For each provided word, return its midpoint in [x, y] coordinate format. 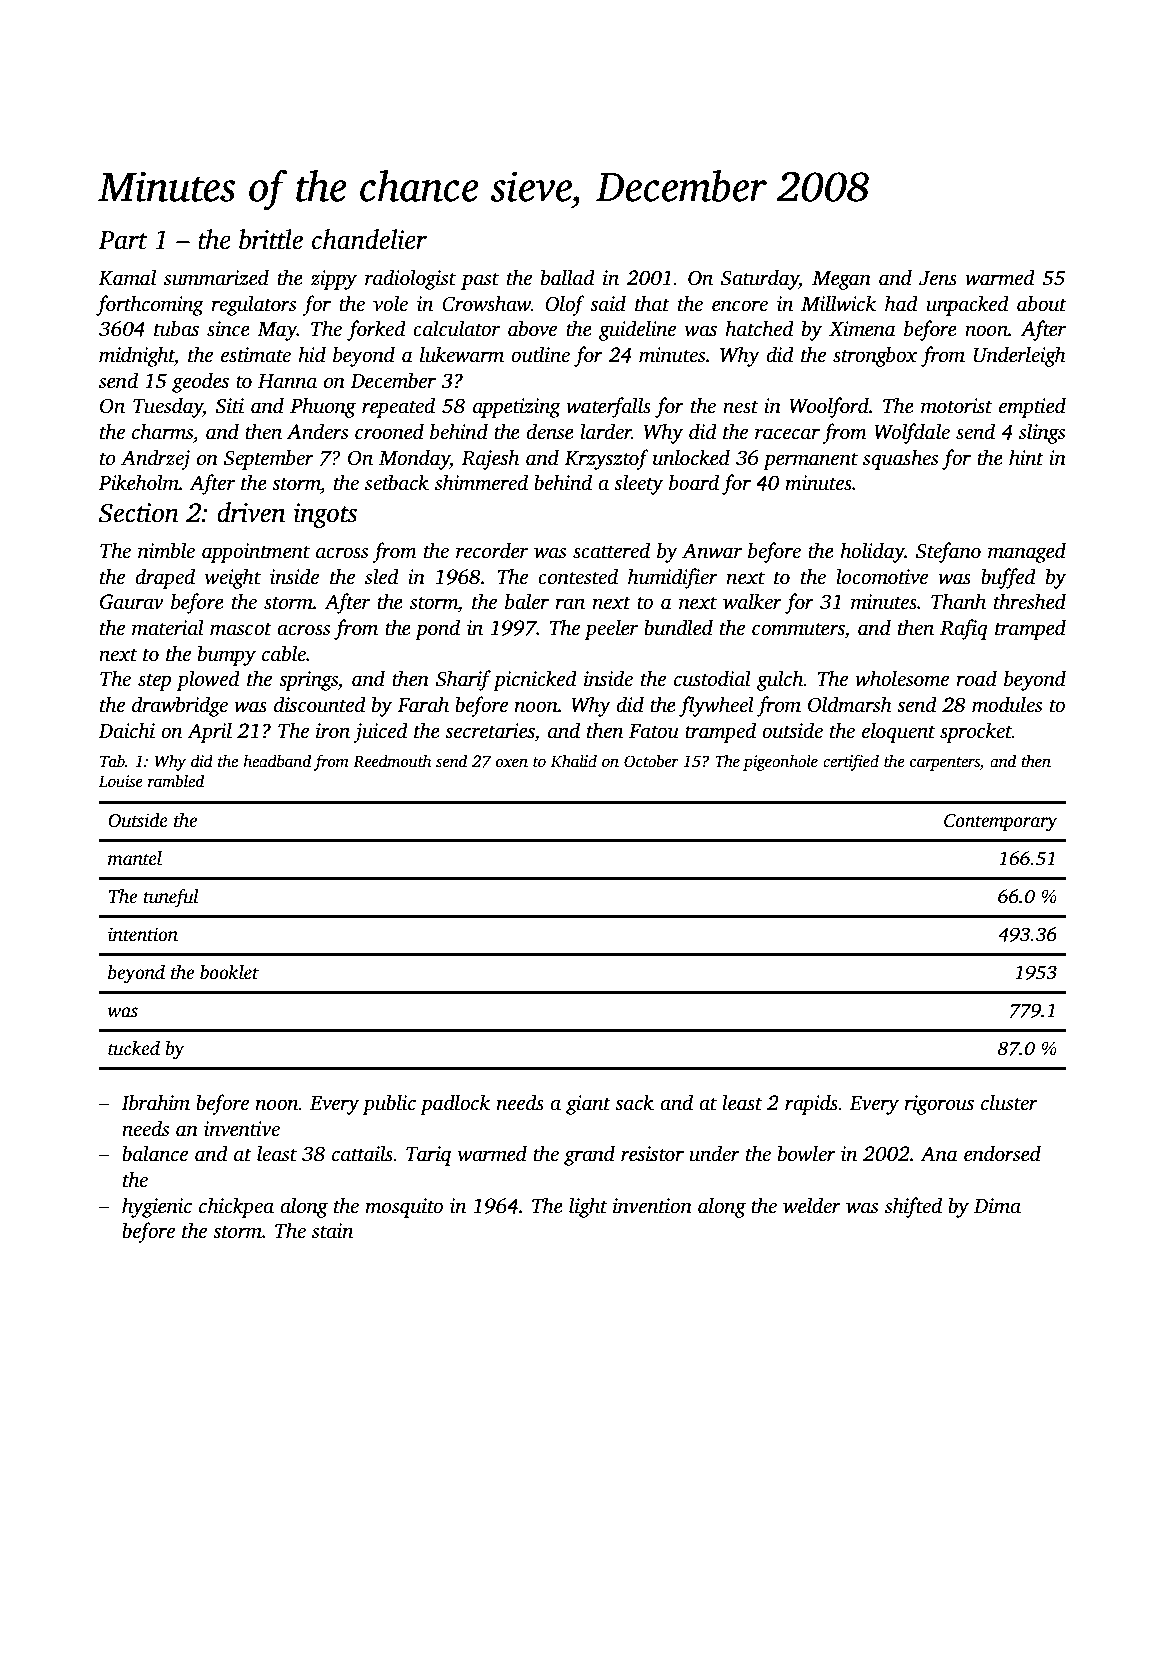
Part [123, 240]
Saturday [760, 279]
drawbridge [180, 706]
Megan [841, 280]
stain [332, 1231]
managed [1027, 552]
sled [382, 576]
